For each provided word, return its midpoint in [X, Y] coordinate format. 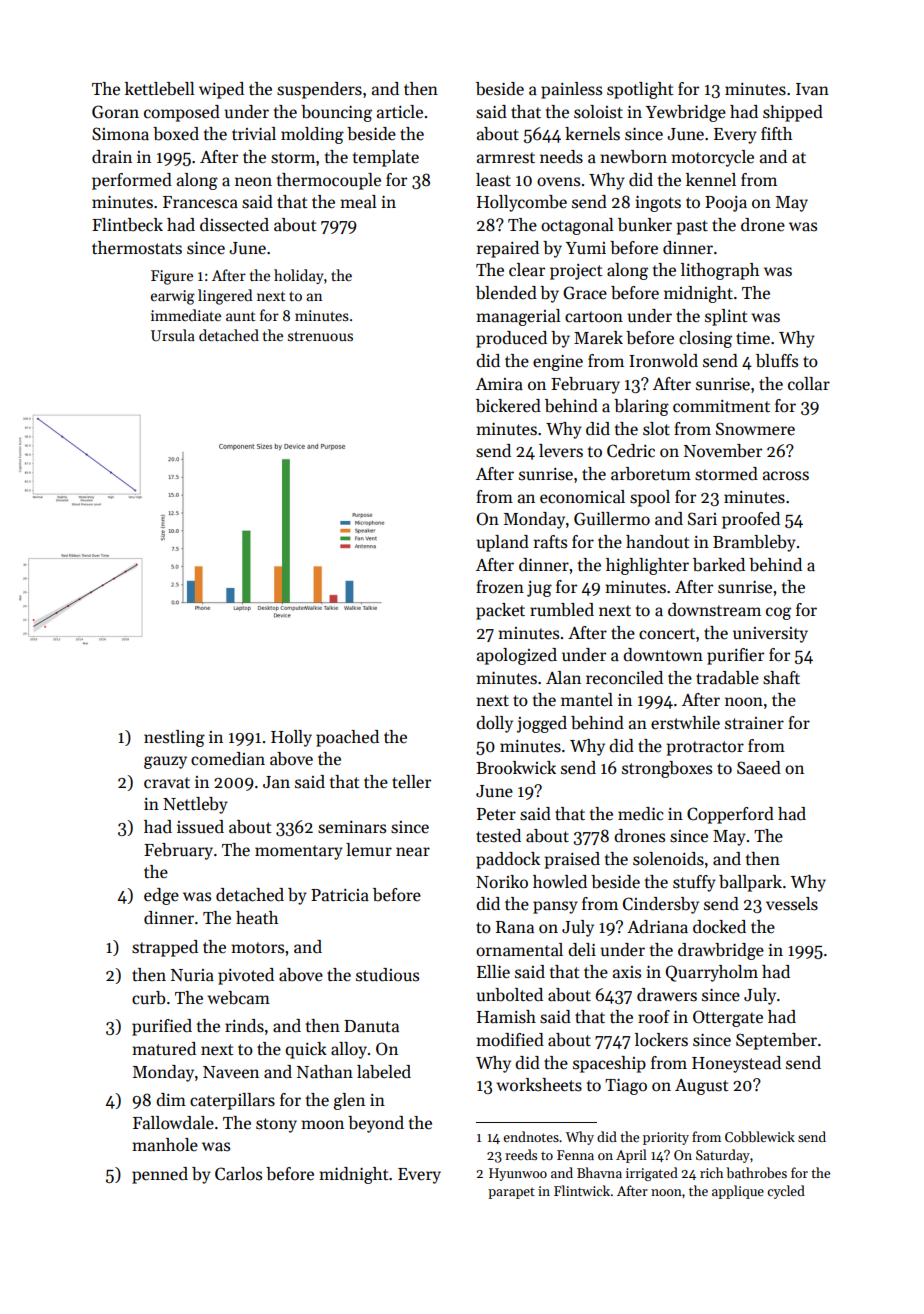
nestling [174, 738]
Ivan [812, 89]
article [400, 112]
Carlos [238, 1174]
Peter [496, 814]
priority [666, 1138]
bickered [508, 406]
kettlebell [160, 89]
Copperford [730, 815]
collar [809, 384]
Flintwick [582, 1190]
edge [161, 896]
